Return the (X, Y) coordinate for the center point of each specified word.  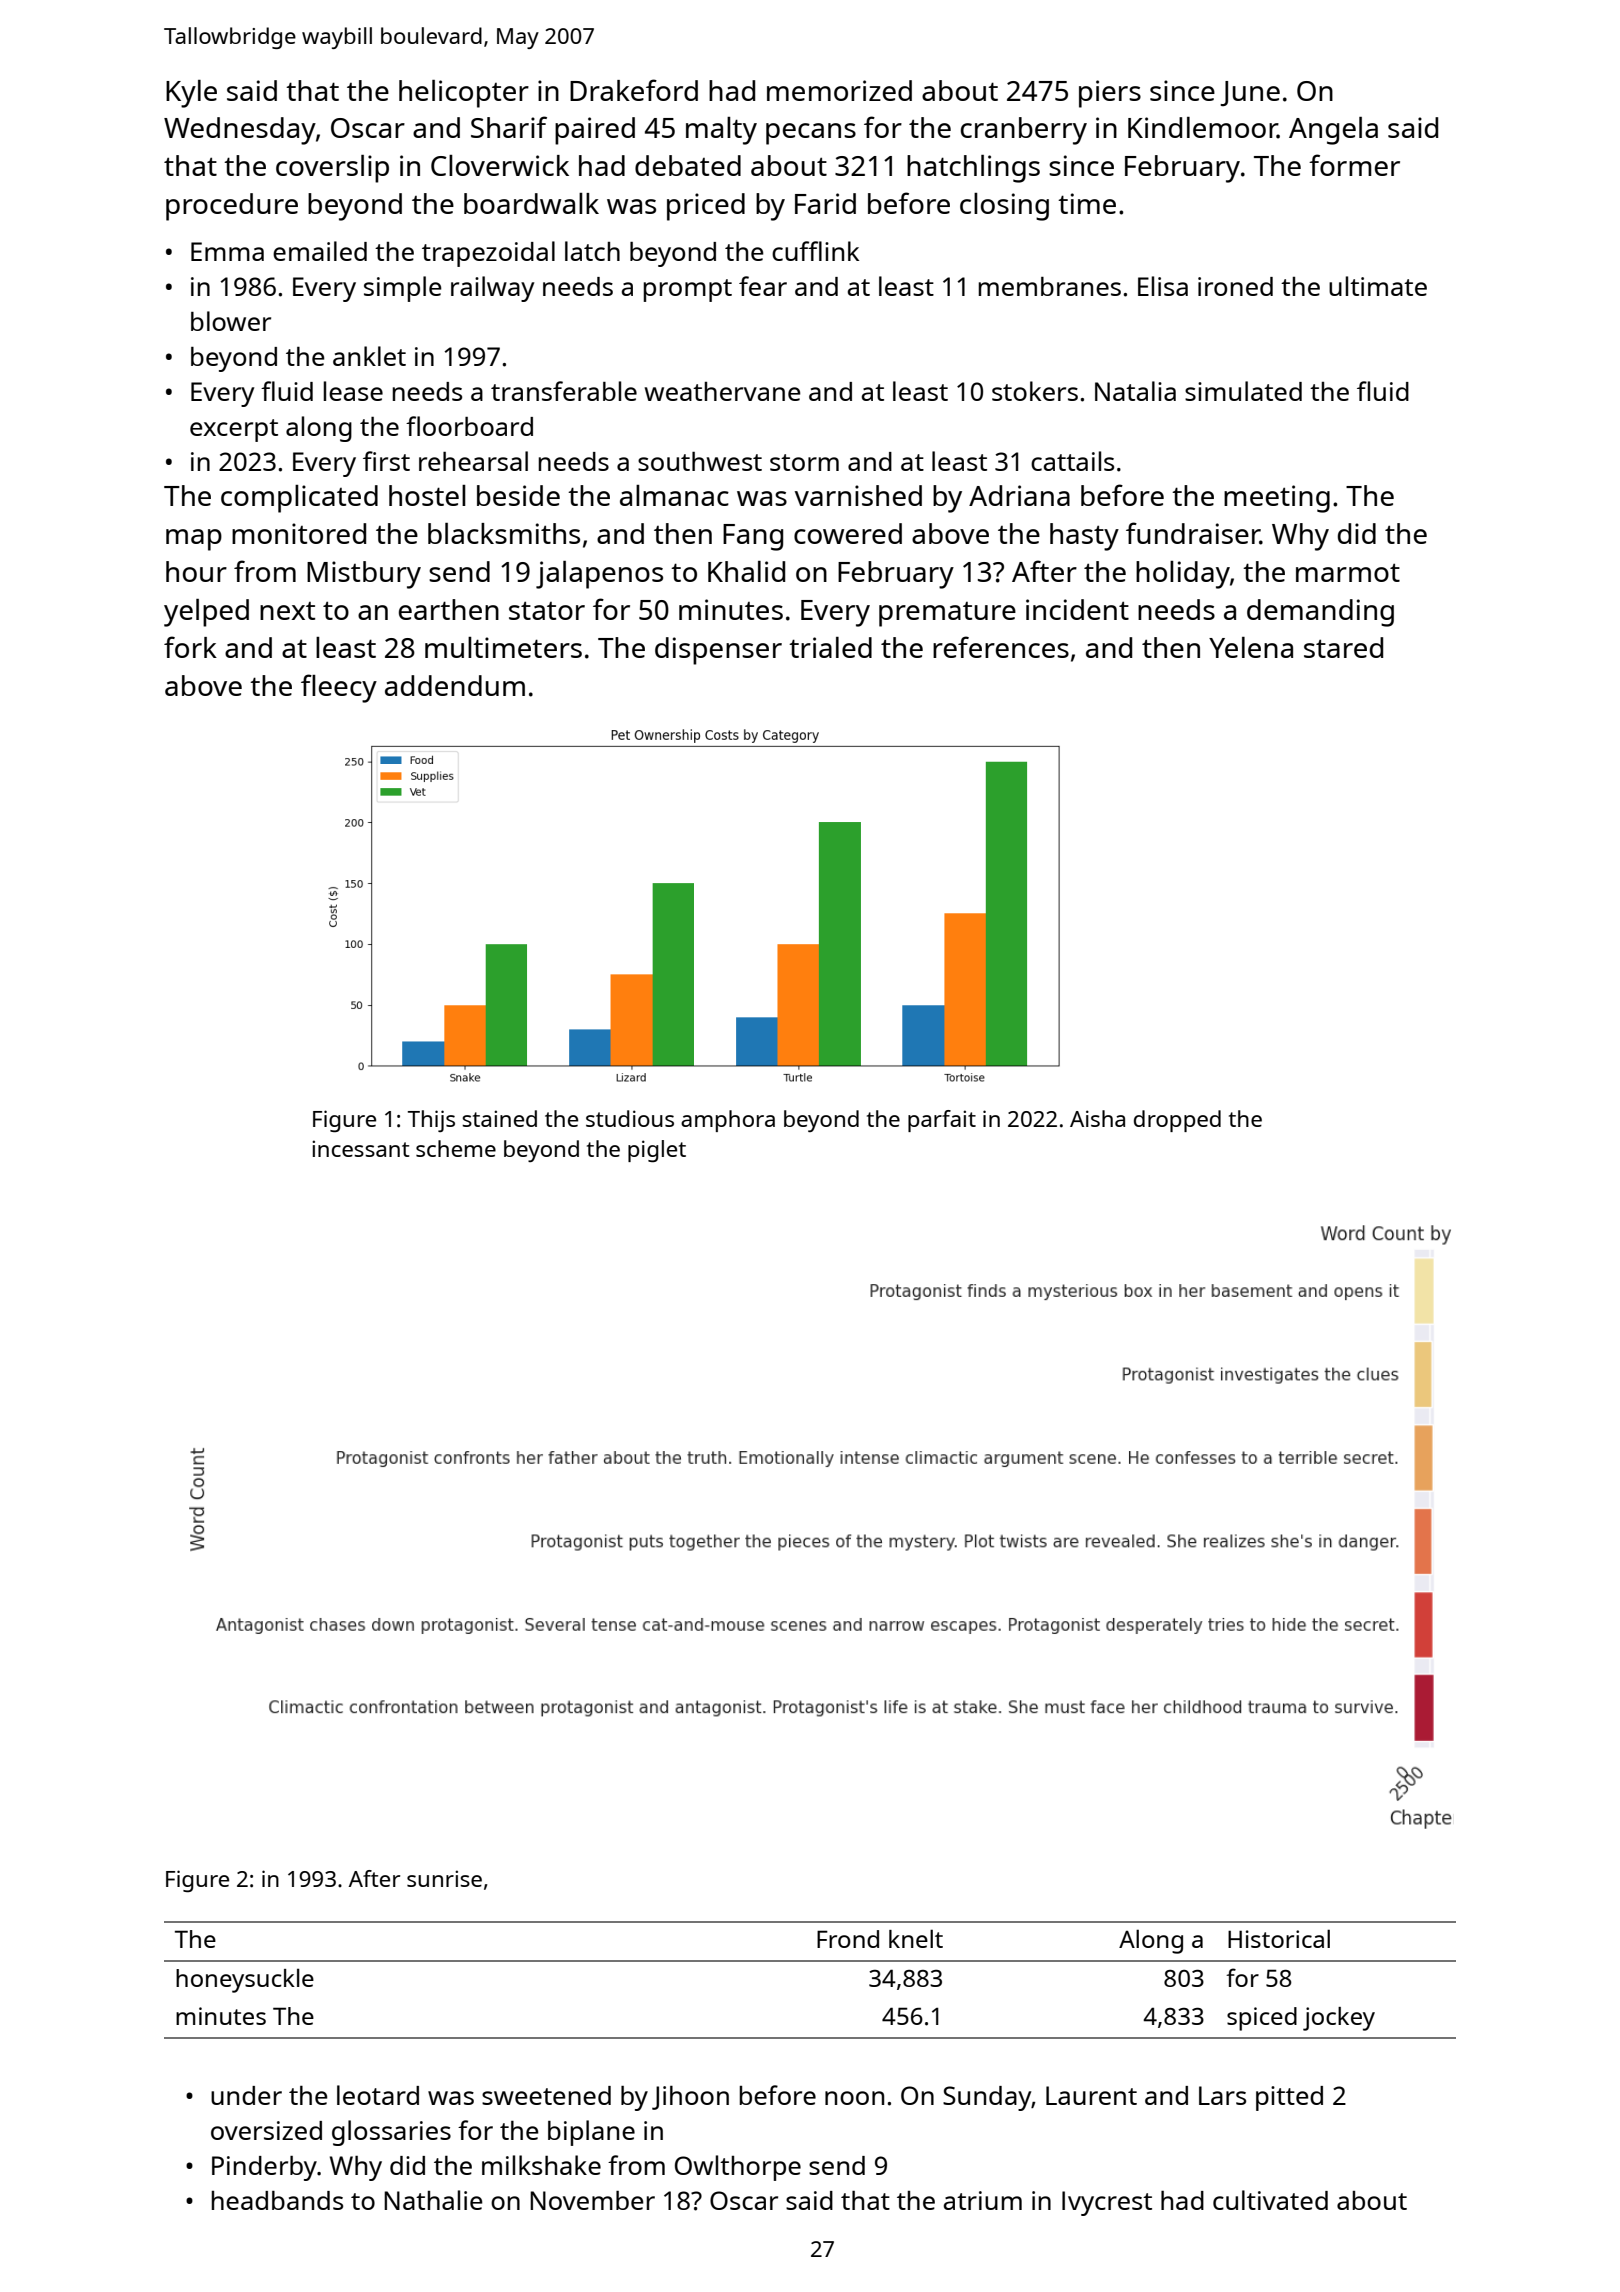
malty (721, 131)
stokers (1035, 391)
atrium (983, 2200)
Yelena (1251, 647)
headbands (277, 2200)
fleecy (339, 688)
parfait (942, 1121)
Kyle (191, 94)
